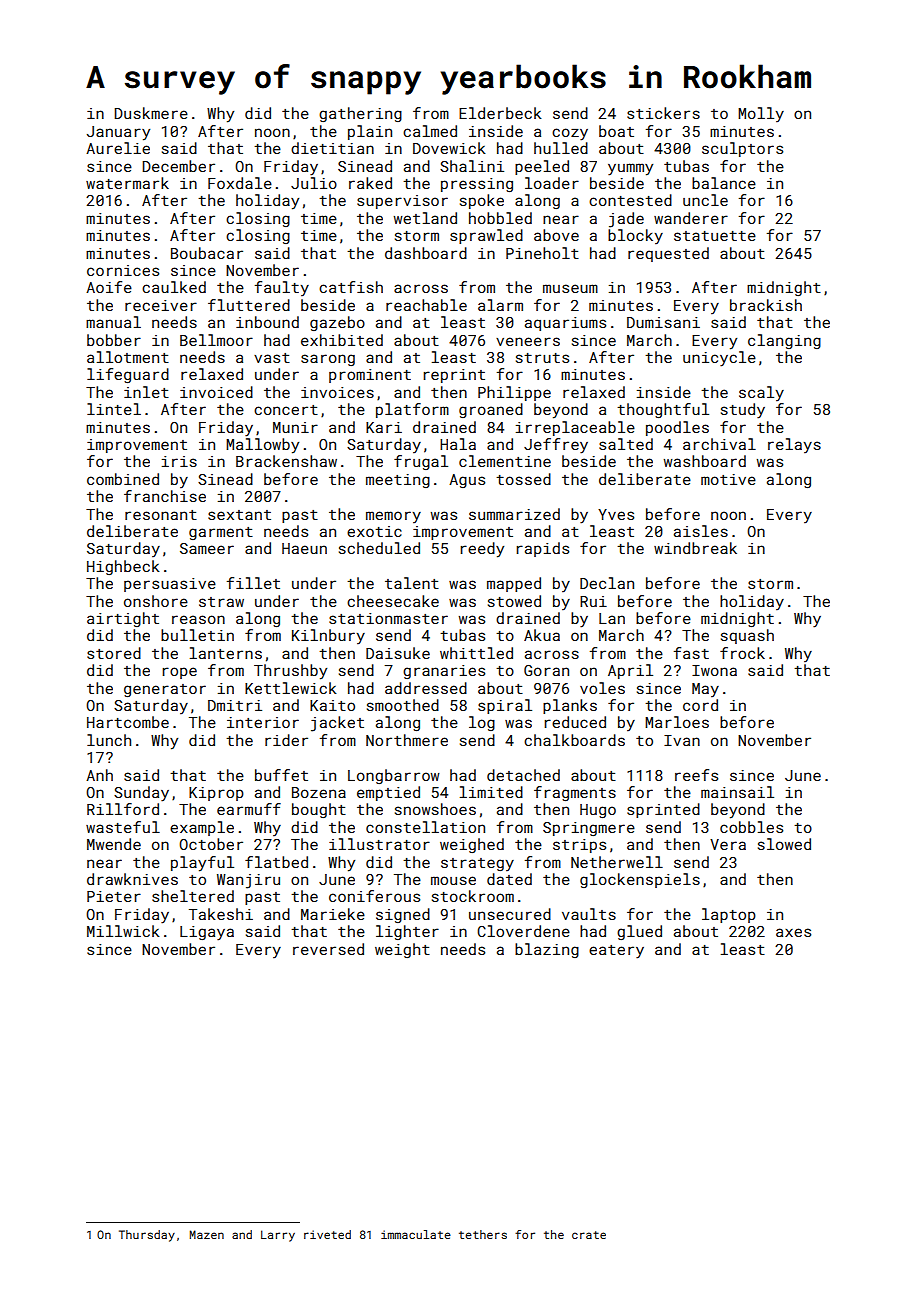 This page has height=1308, width=924. What do you see at coordinates (151, 113) in the page?
I see `Duskmere` at bounding box center [151, 113].
